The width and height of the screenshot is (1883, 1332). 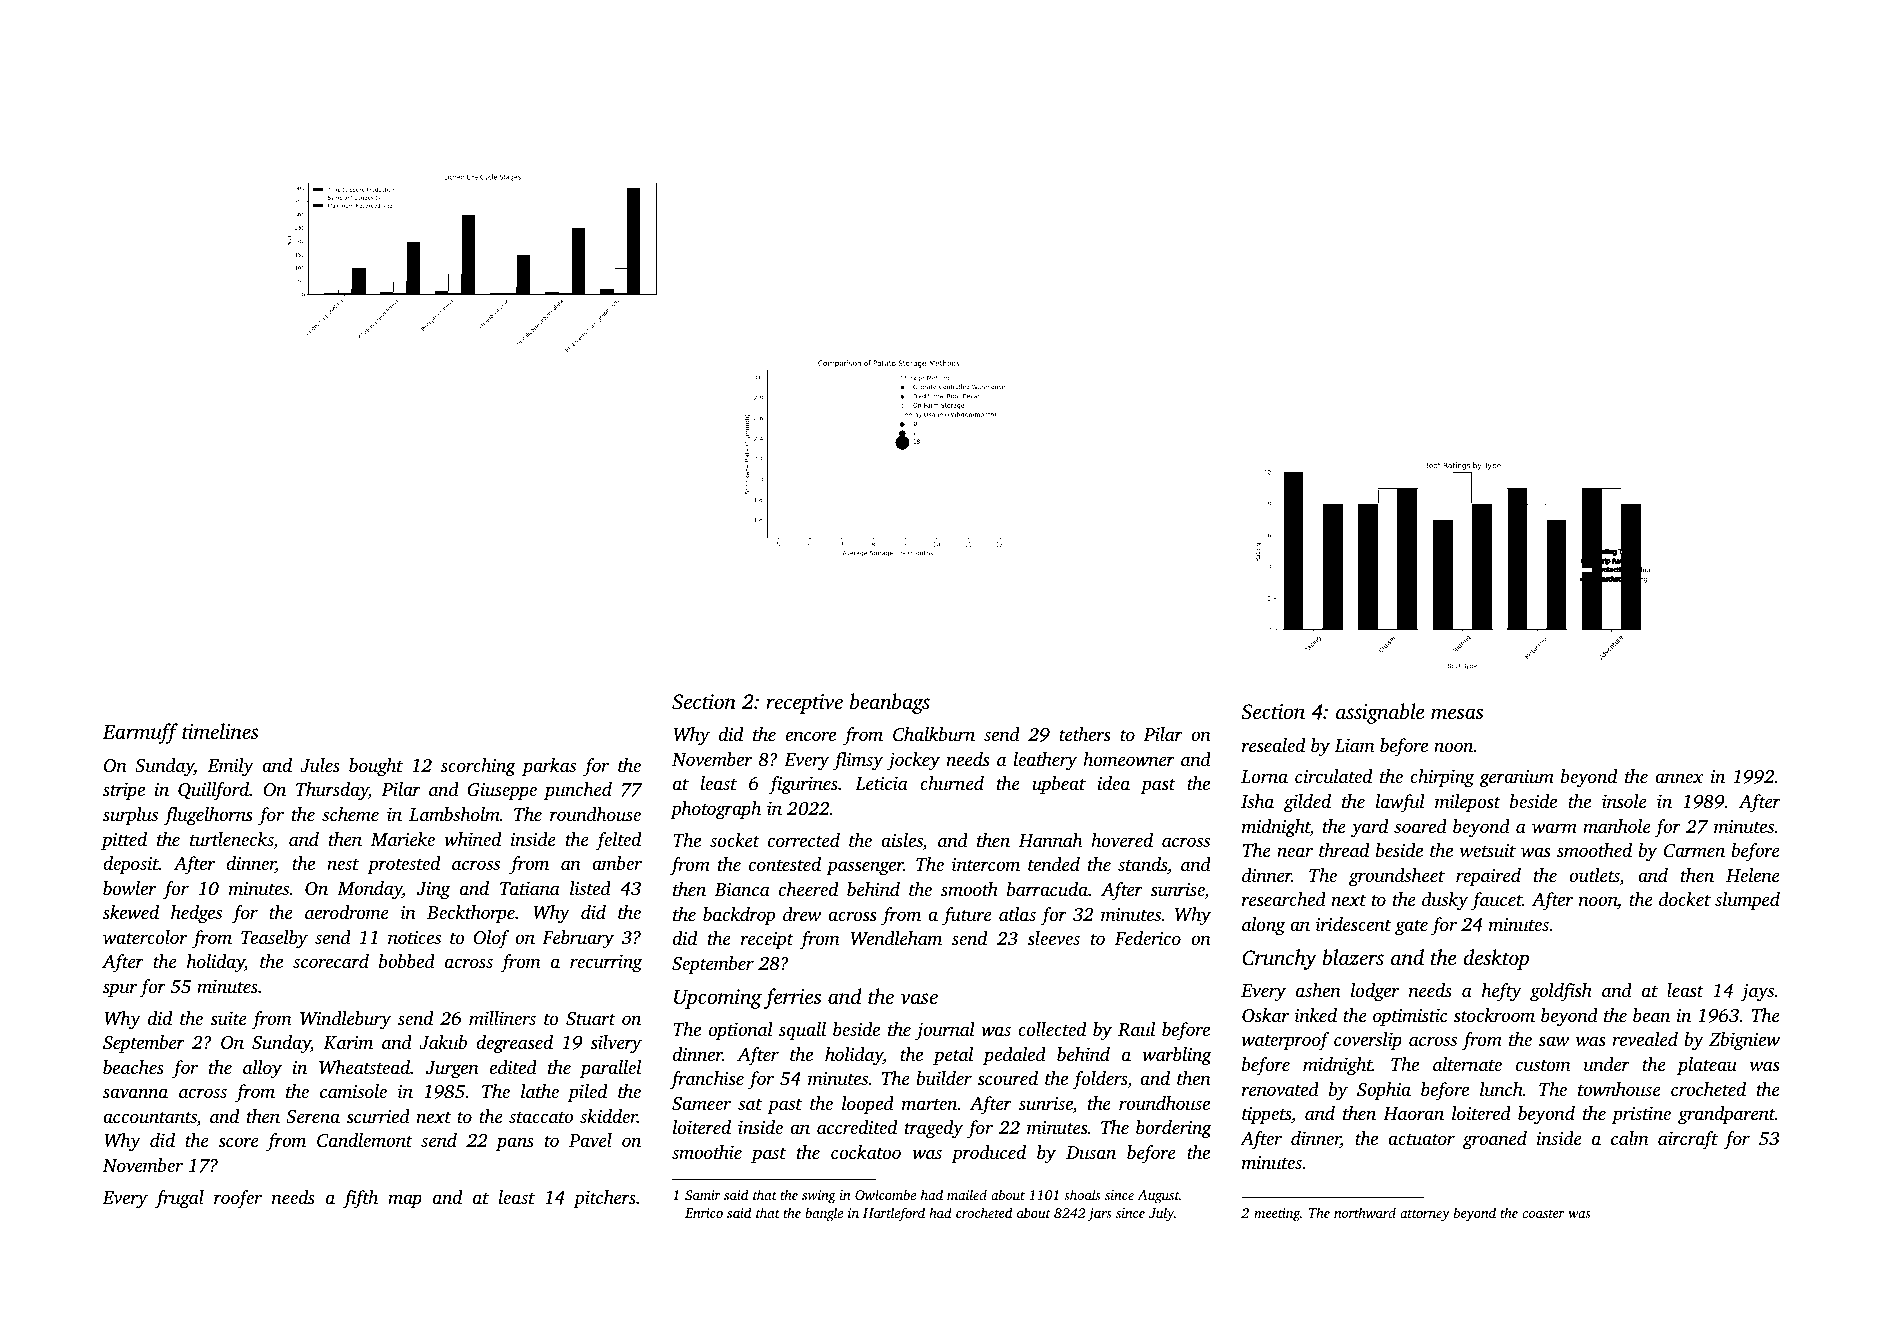 I want to click on surplus, so click(x=130, y=816).
